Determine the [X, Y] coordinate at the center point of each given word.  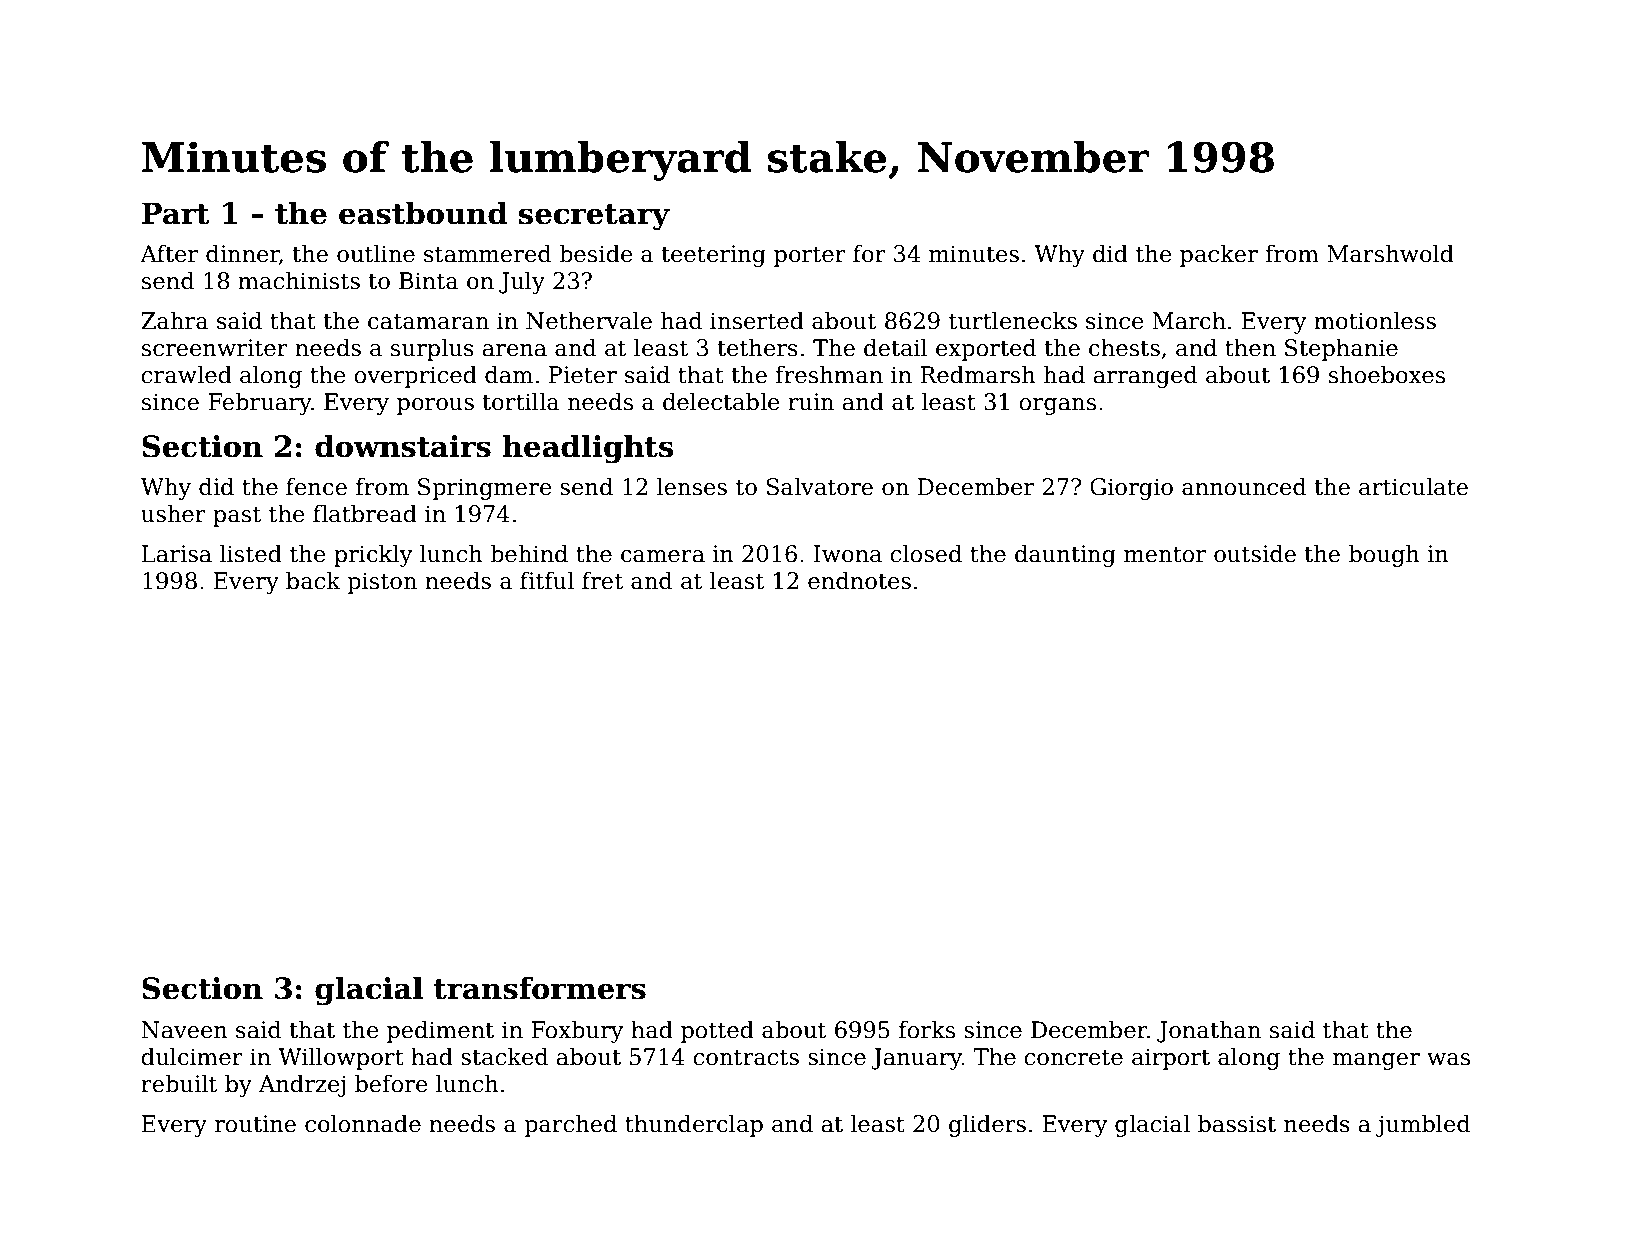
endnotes [859, 580]
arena [514, 350]
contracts [746, 1058]
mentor [1165, 555]
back [313, 580]
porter [810, 257]
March [1189, 320]
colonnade [363, 1123]
